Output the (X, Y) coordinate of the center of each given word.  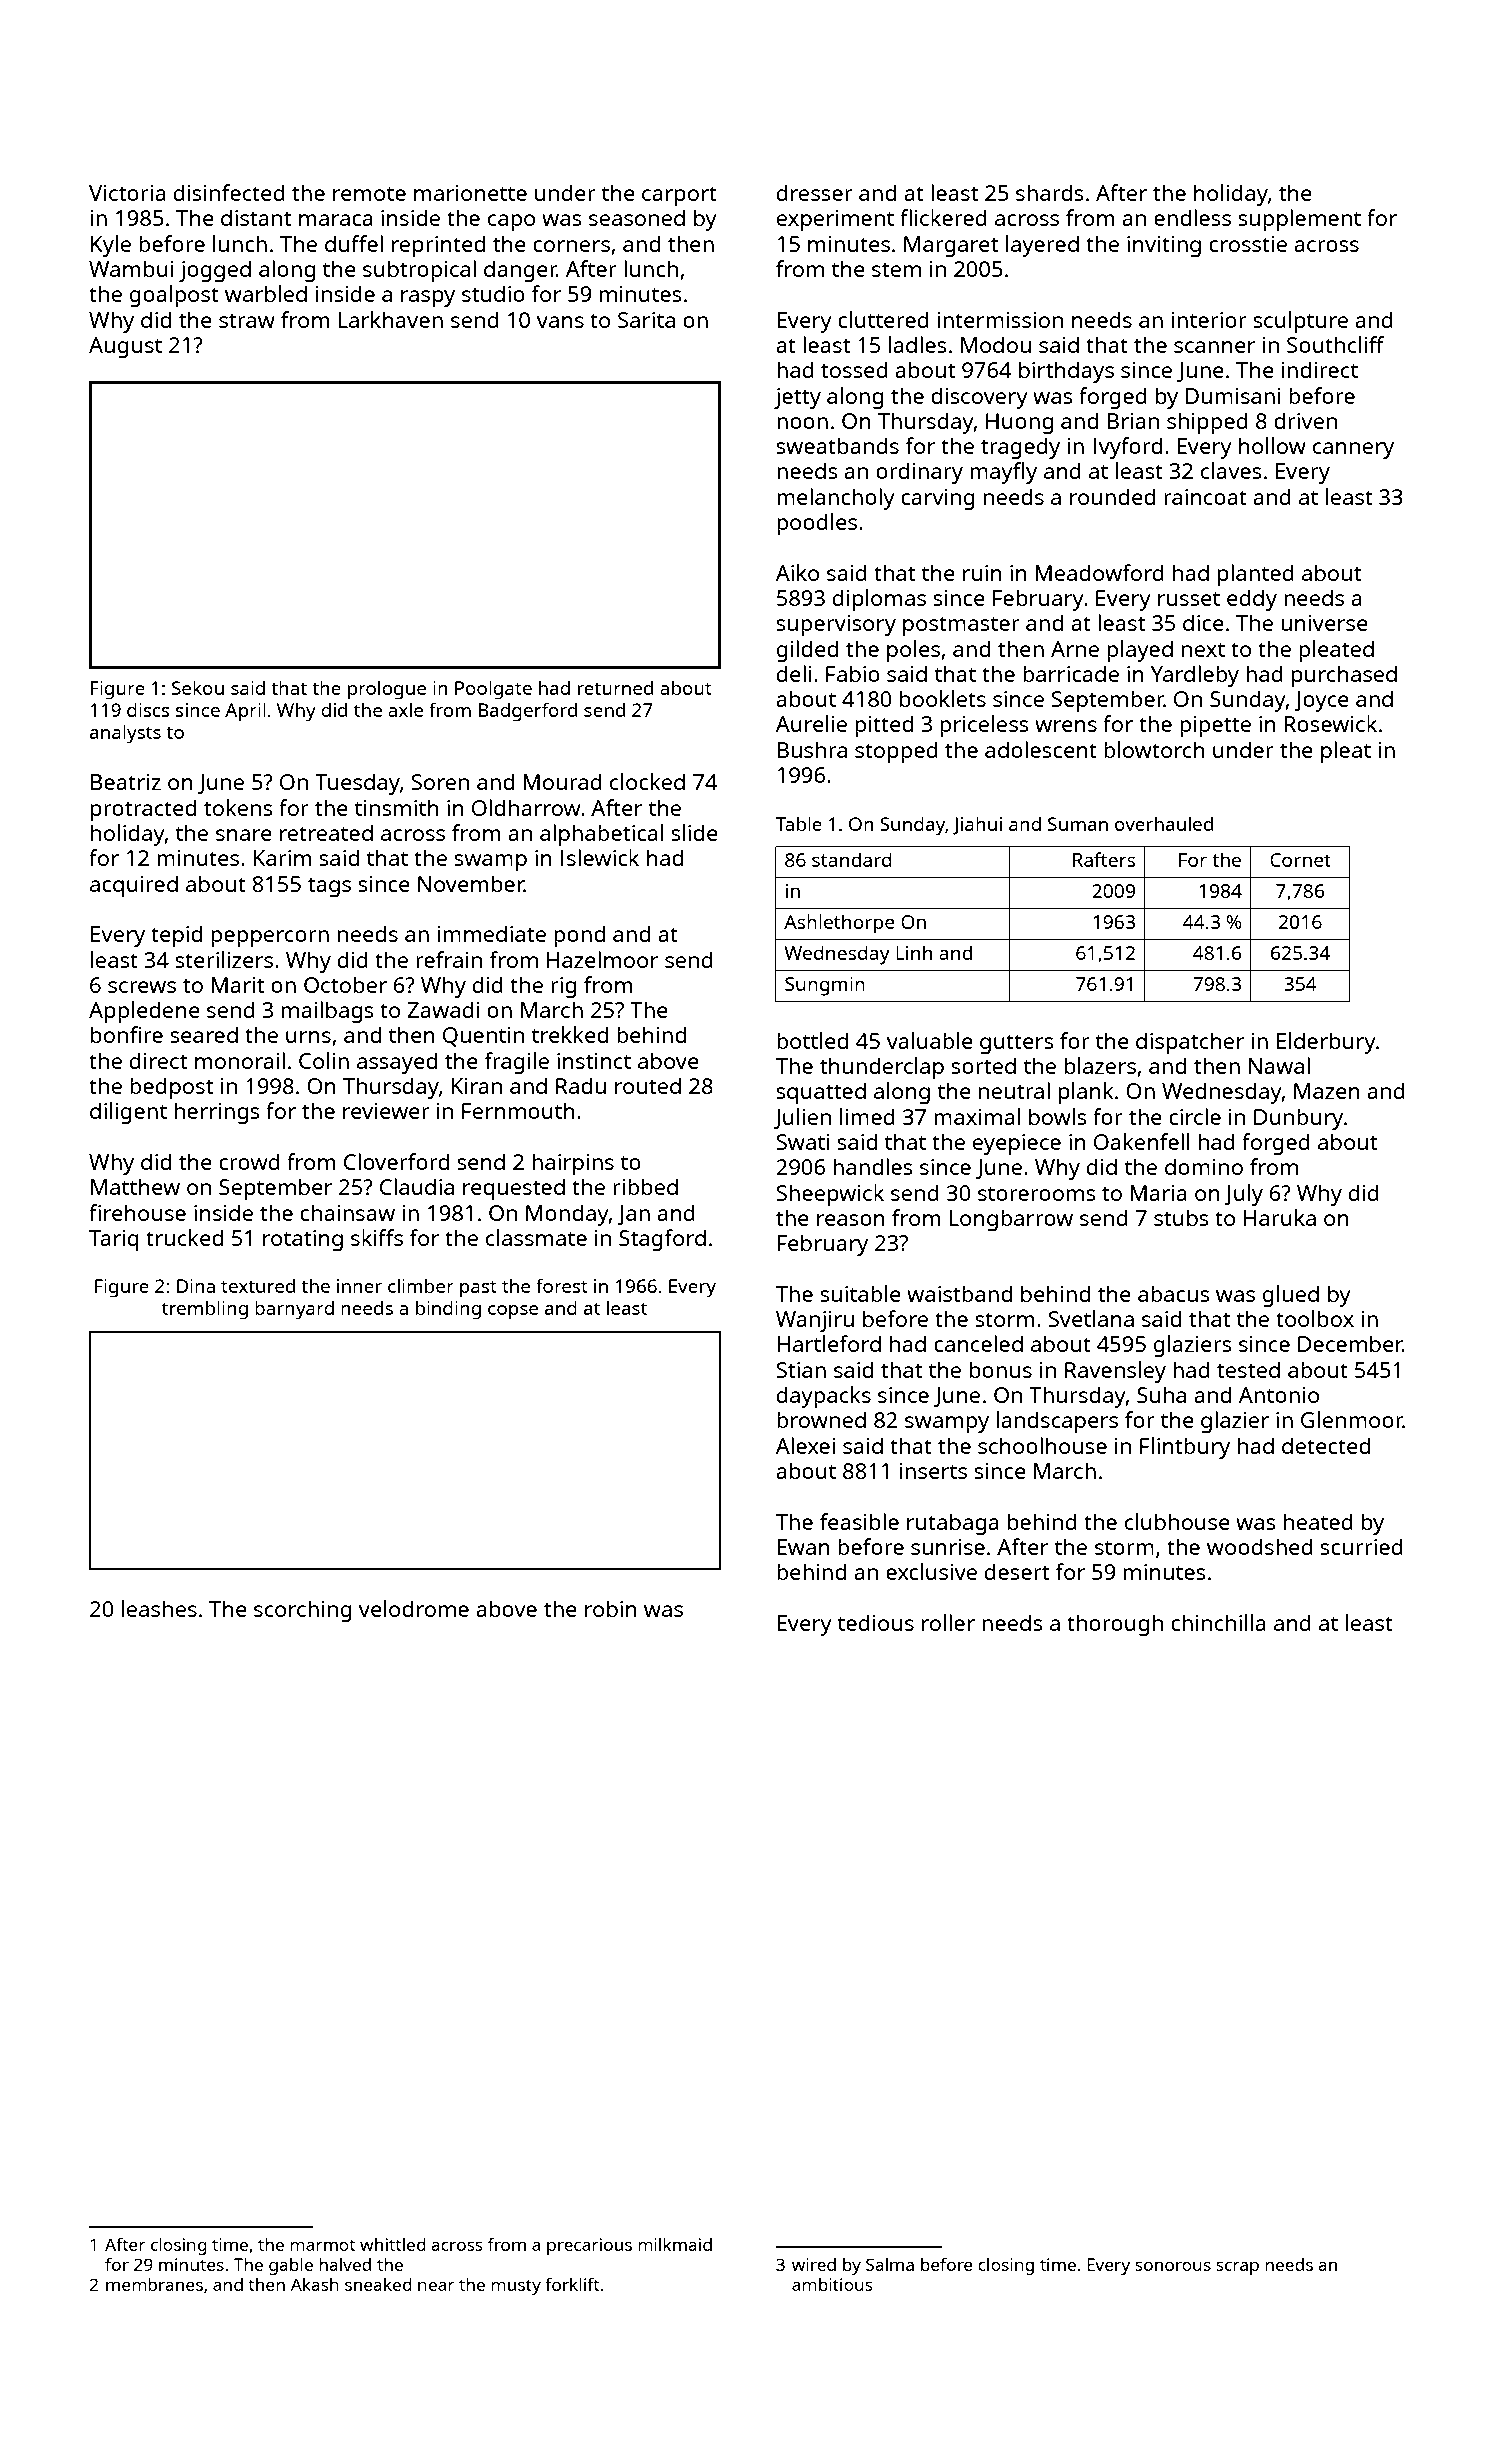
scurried (1361, 1546)
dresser (815, 192)
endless (1192, 217)
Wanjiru (815, 1321)
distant (256, 217)
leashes (159, 1608)
